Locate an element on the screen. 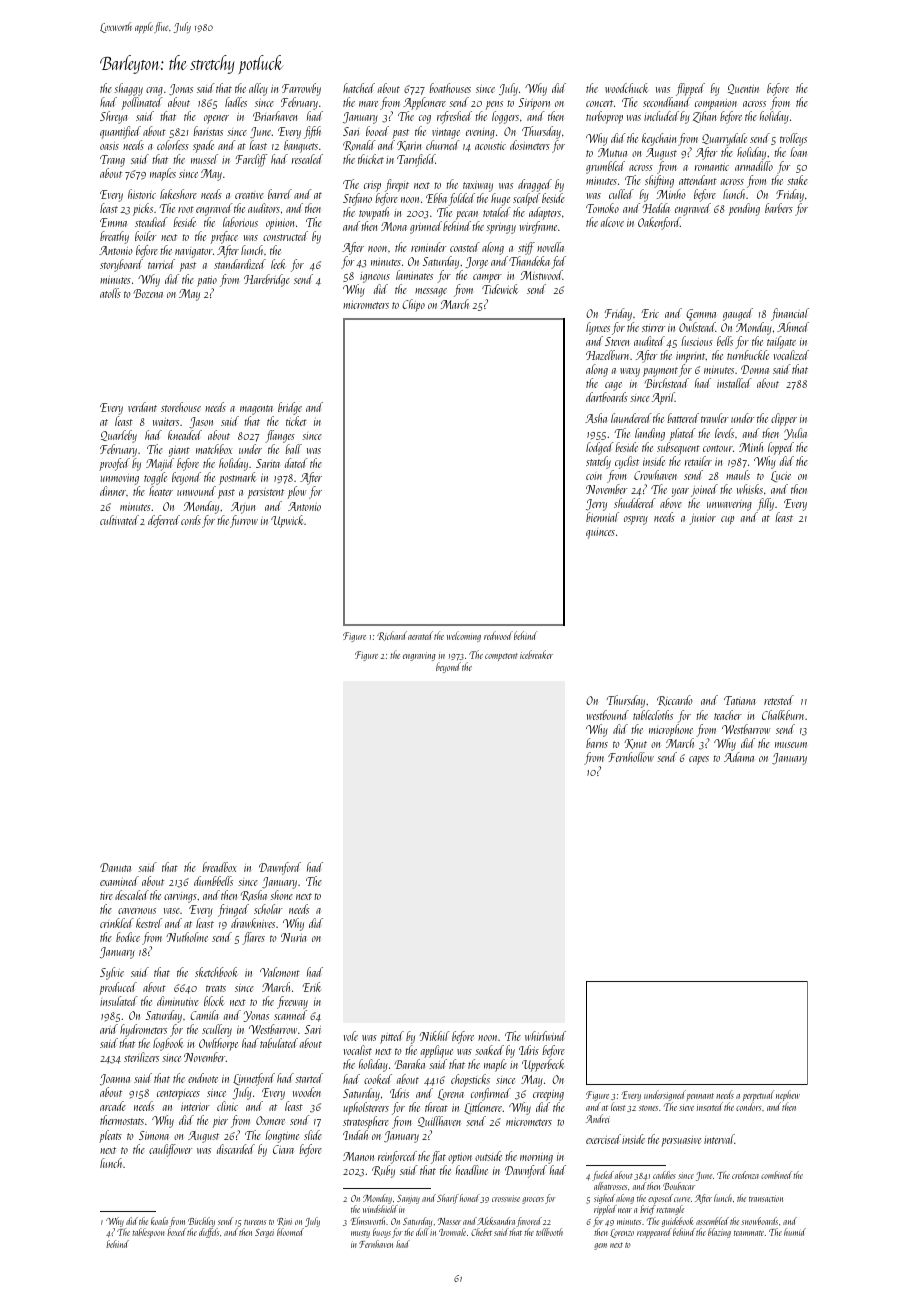  whirlwind is located at coordinates (545, 1036).
